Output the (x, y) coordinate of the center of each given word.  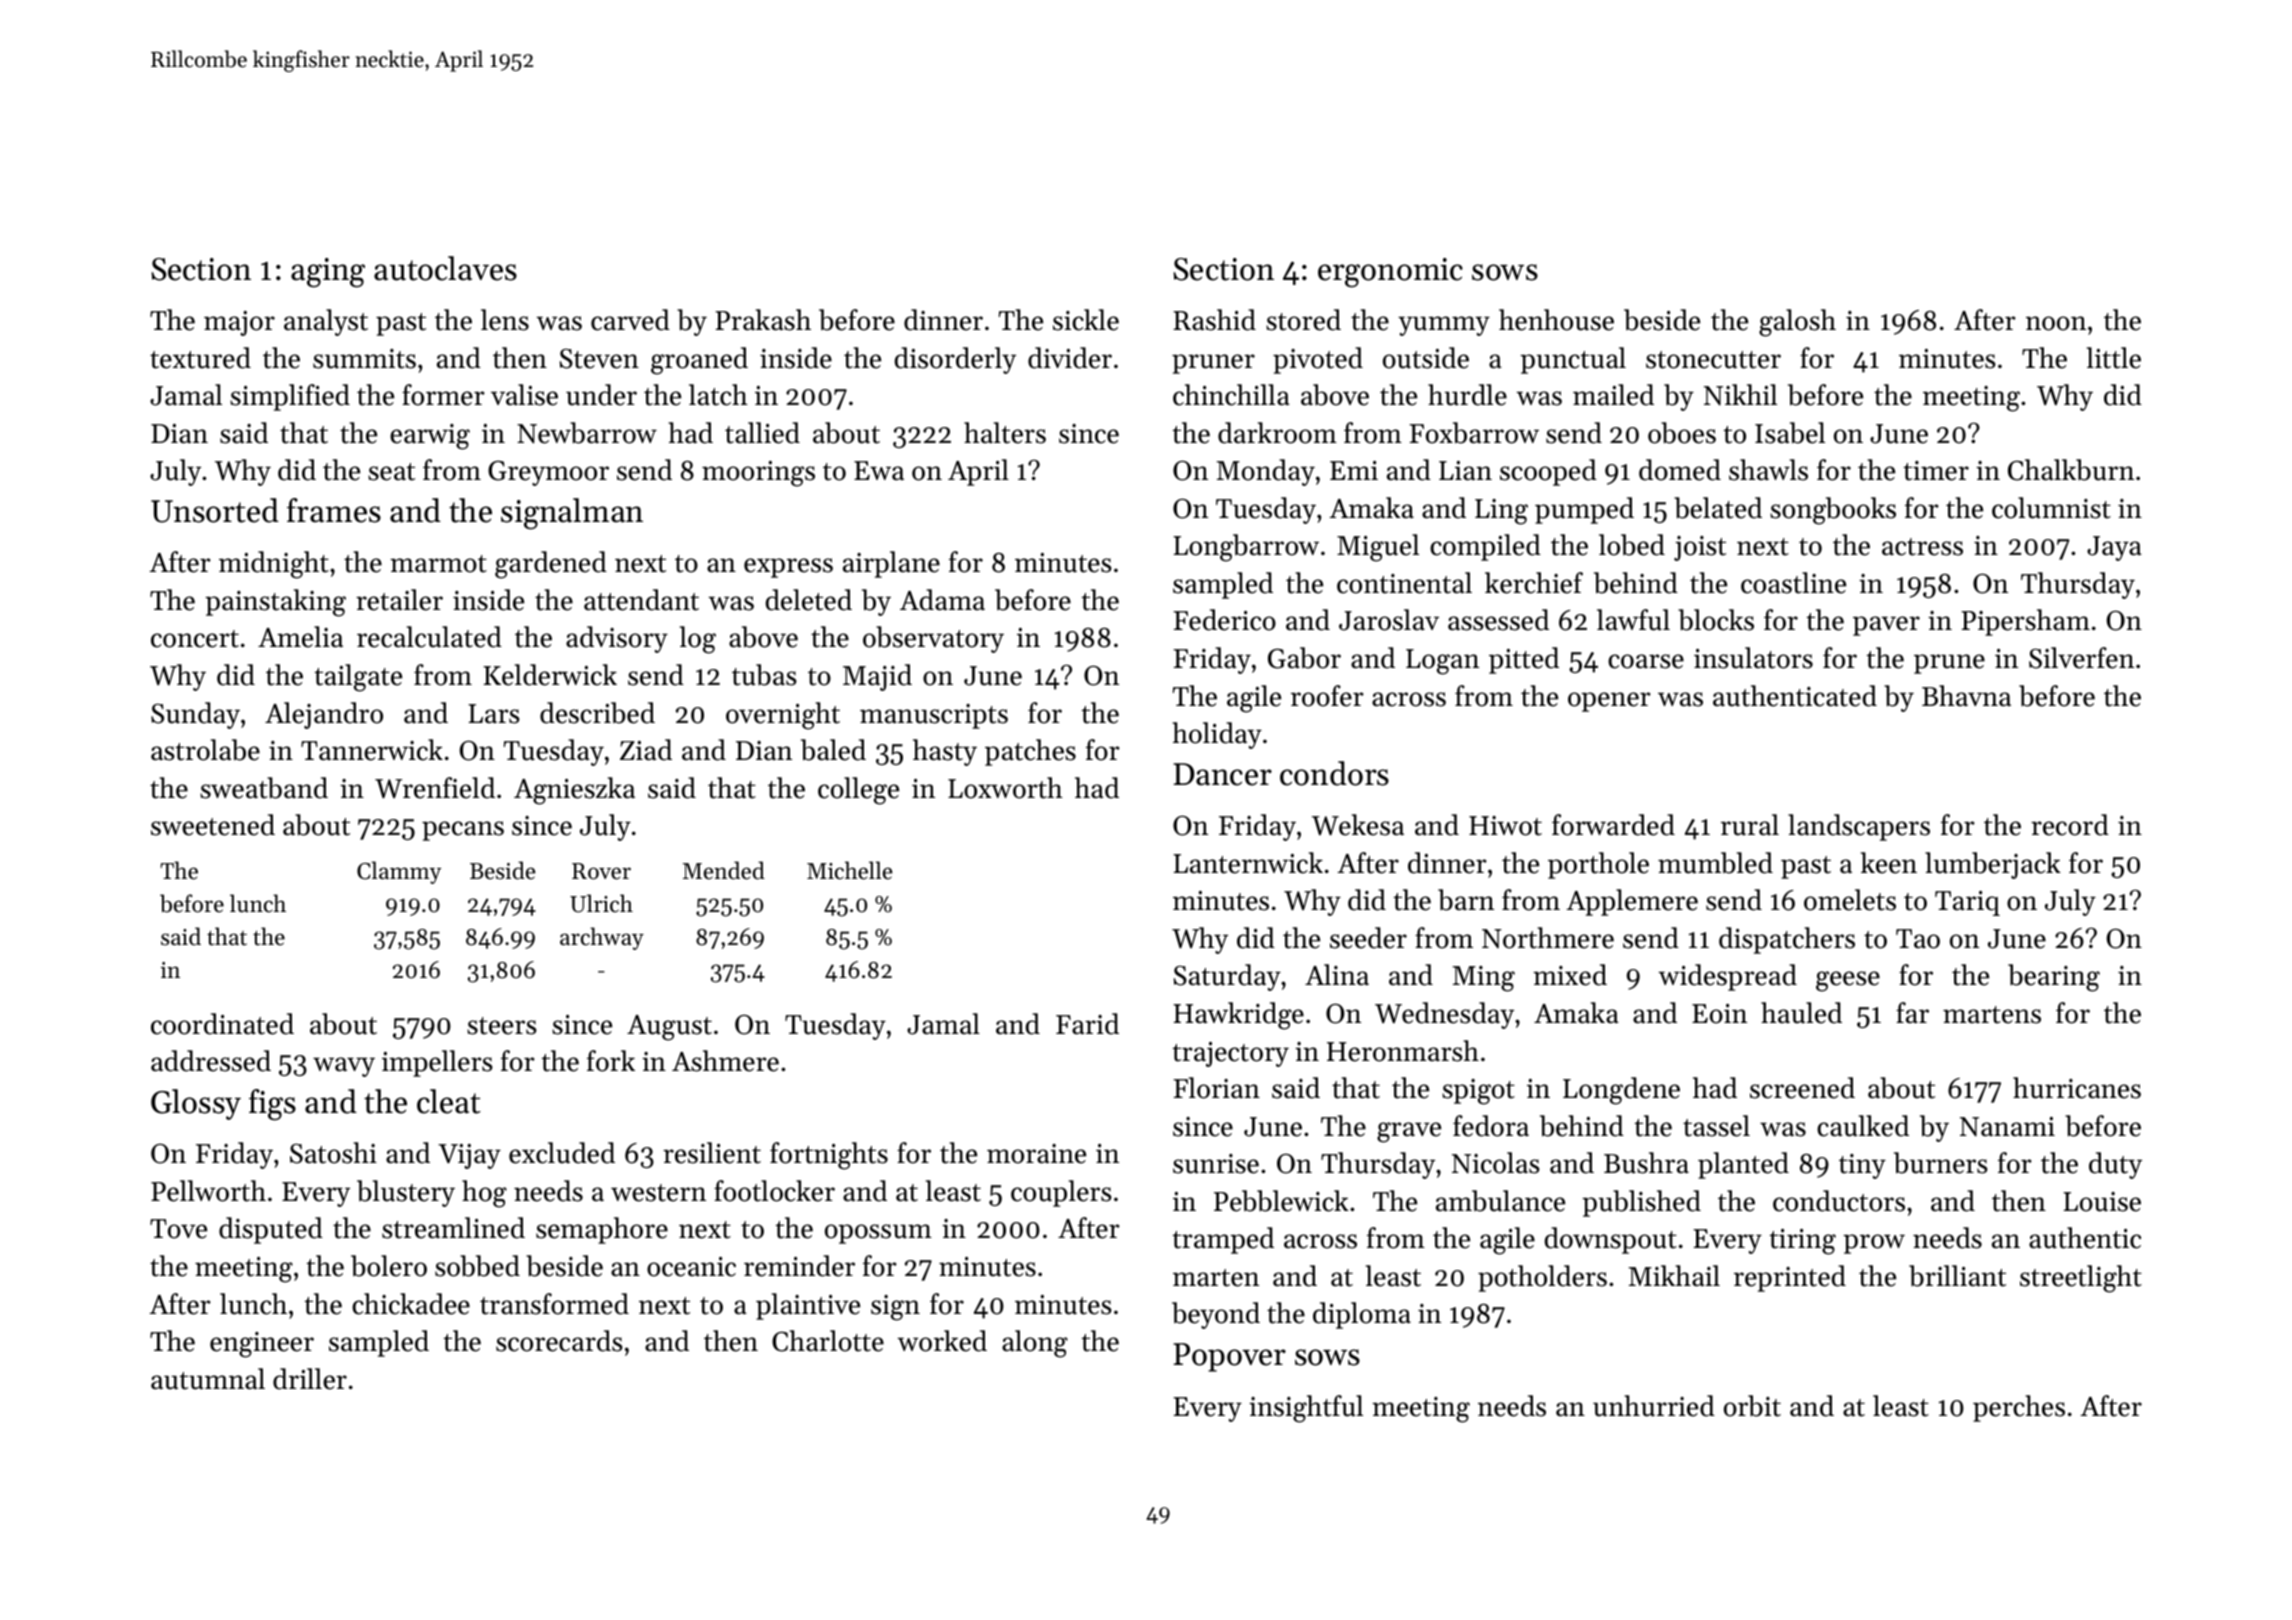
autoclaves (445, 268)
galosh (1797, 323)
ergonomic (1390, 273)
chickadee (411, 1304)
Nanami (2007, 1127)
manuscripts (934, 716)
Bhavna (1966, 696)
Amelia (300, 637)
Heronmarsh (1403, 1051)
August (669, 1028)
